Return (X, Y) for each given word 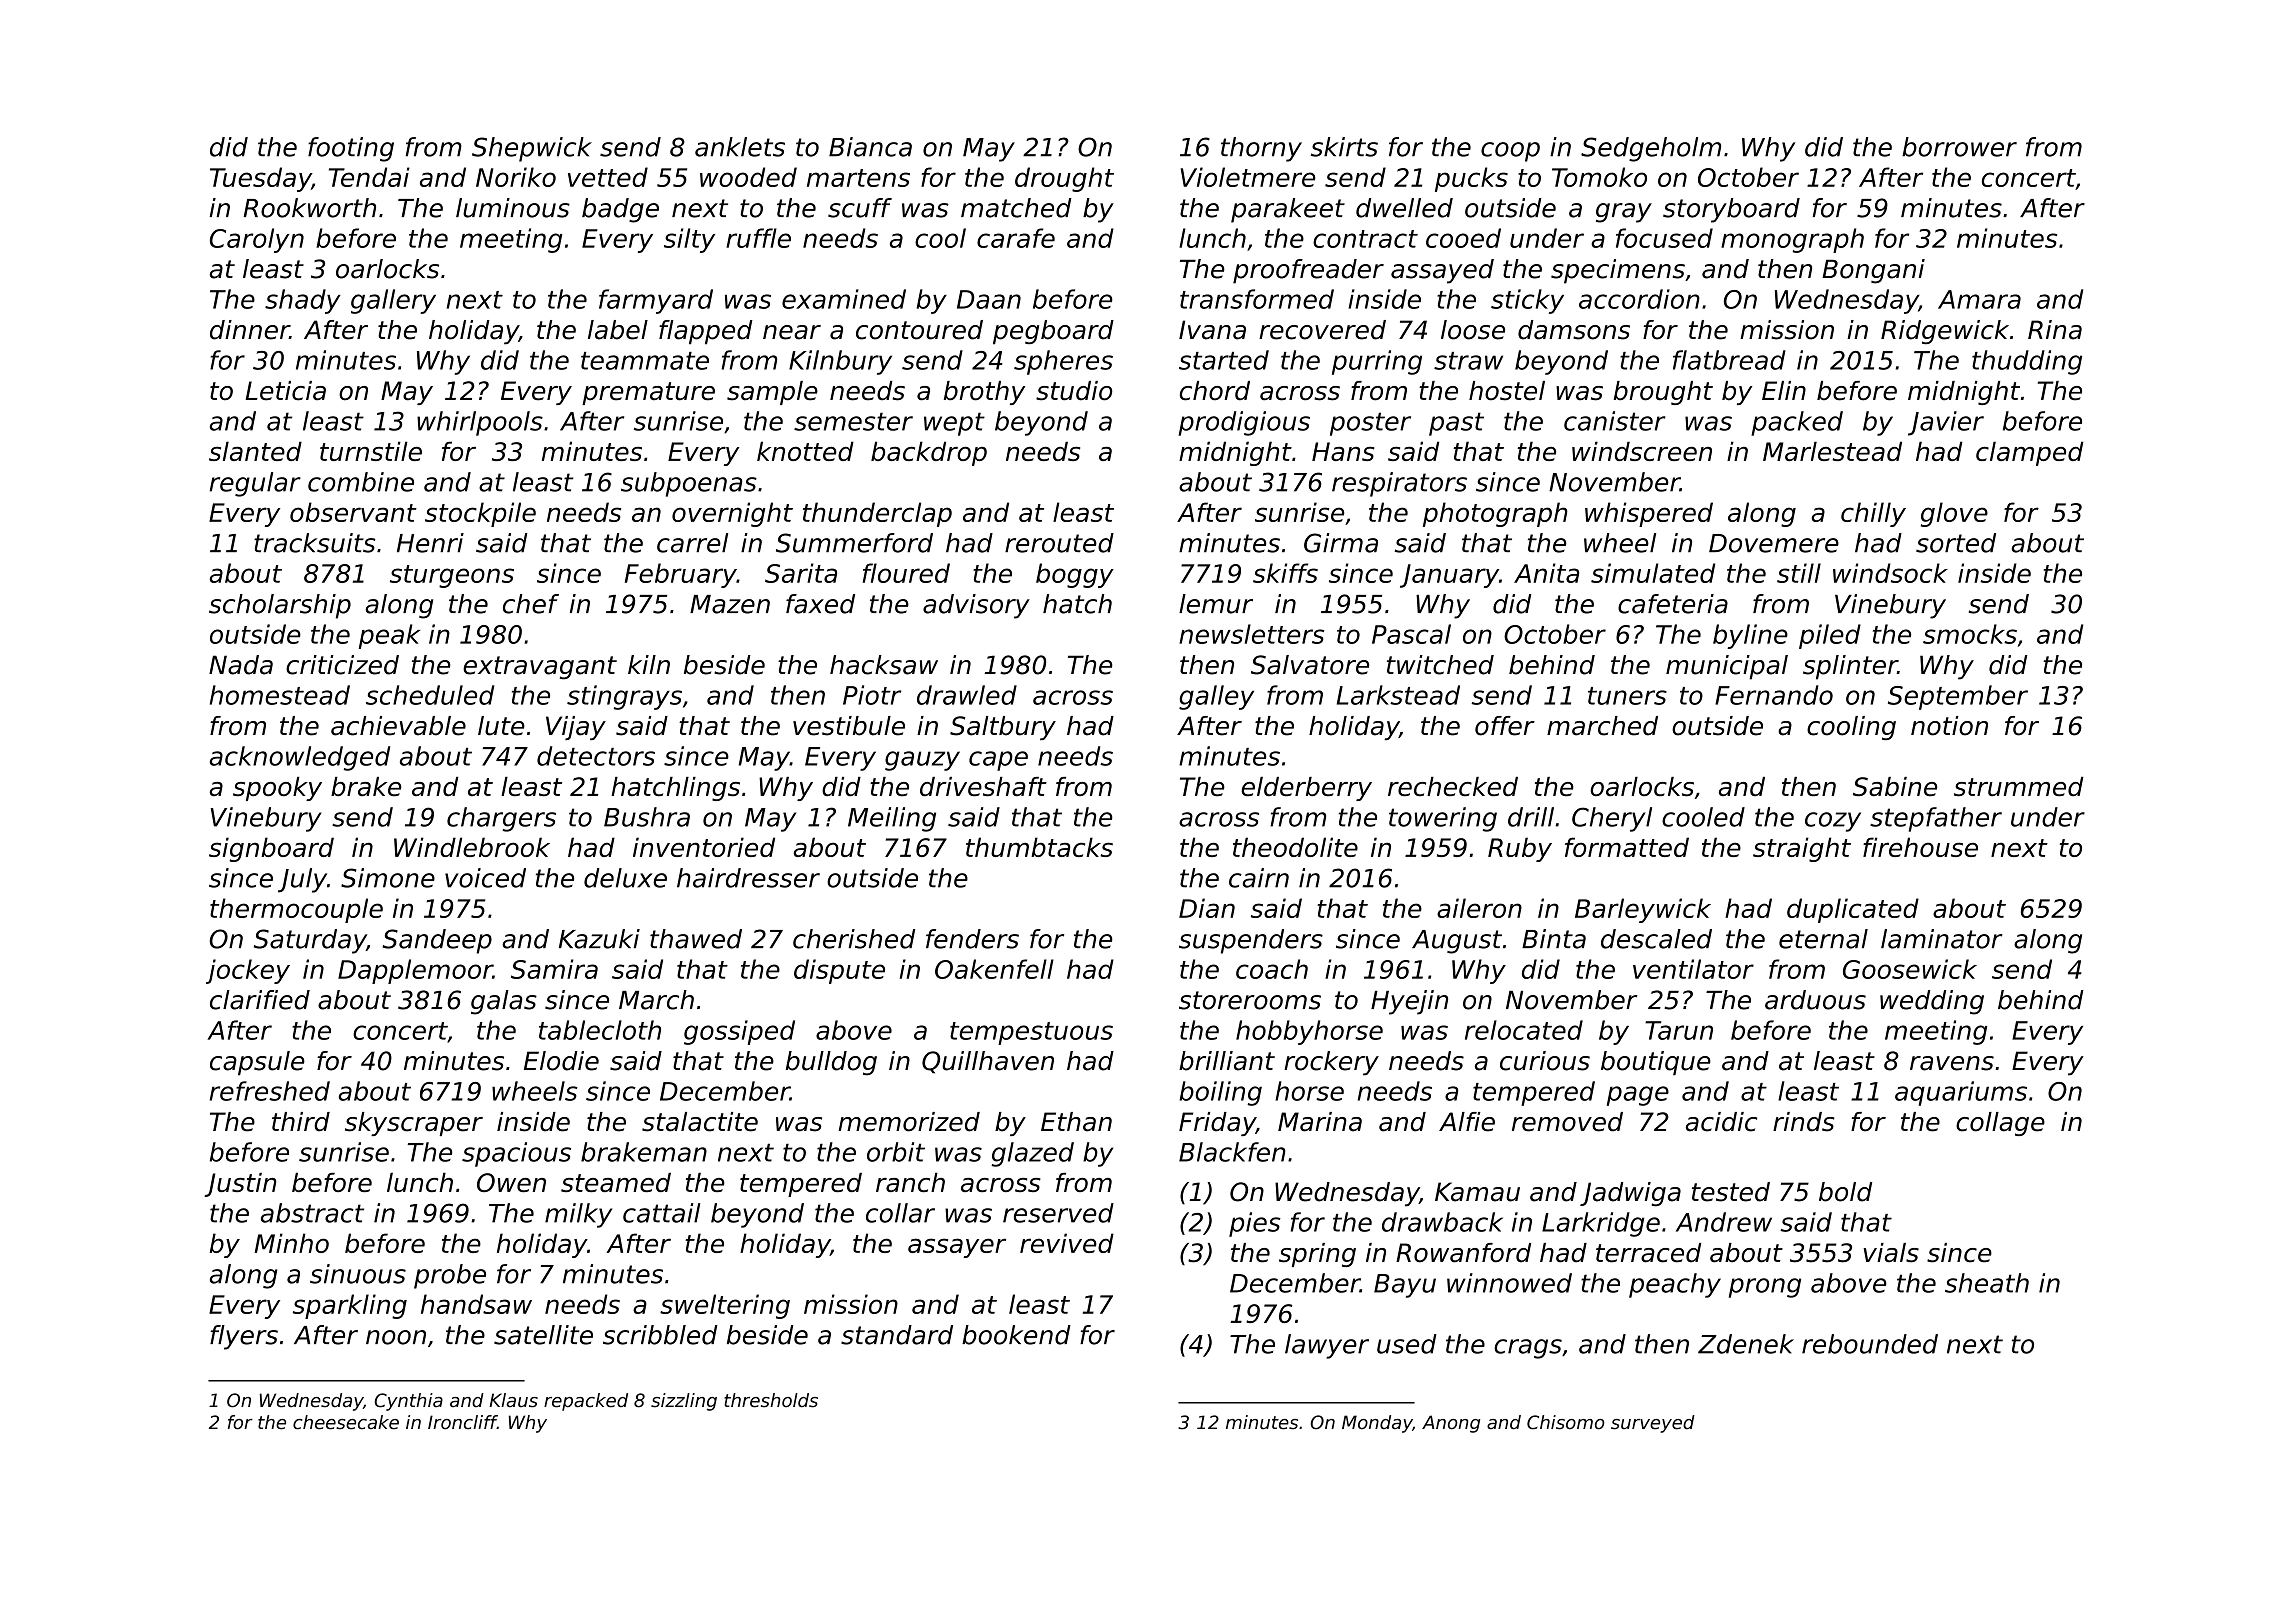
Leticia (285, 391)
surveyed (1653, 1424)
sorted (1956, 543)
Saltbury (1003, 728)
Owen (511, 1182)
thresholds (771, 1400)
